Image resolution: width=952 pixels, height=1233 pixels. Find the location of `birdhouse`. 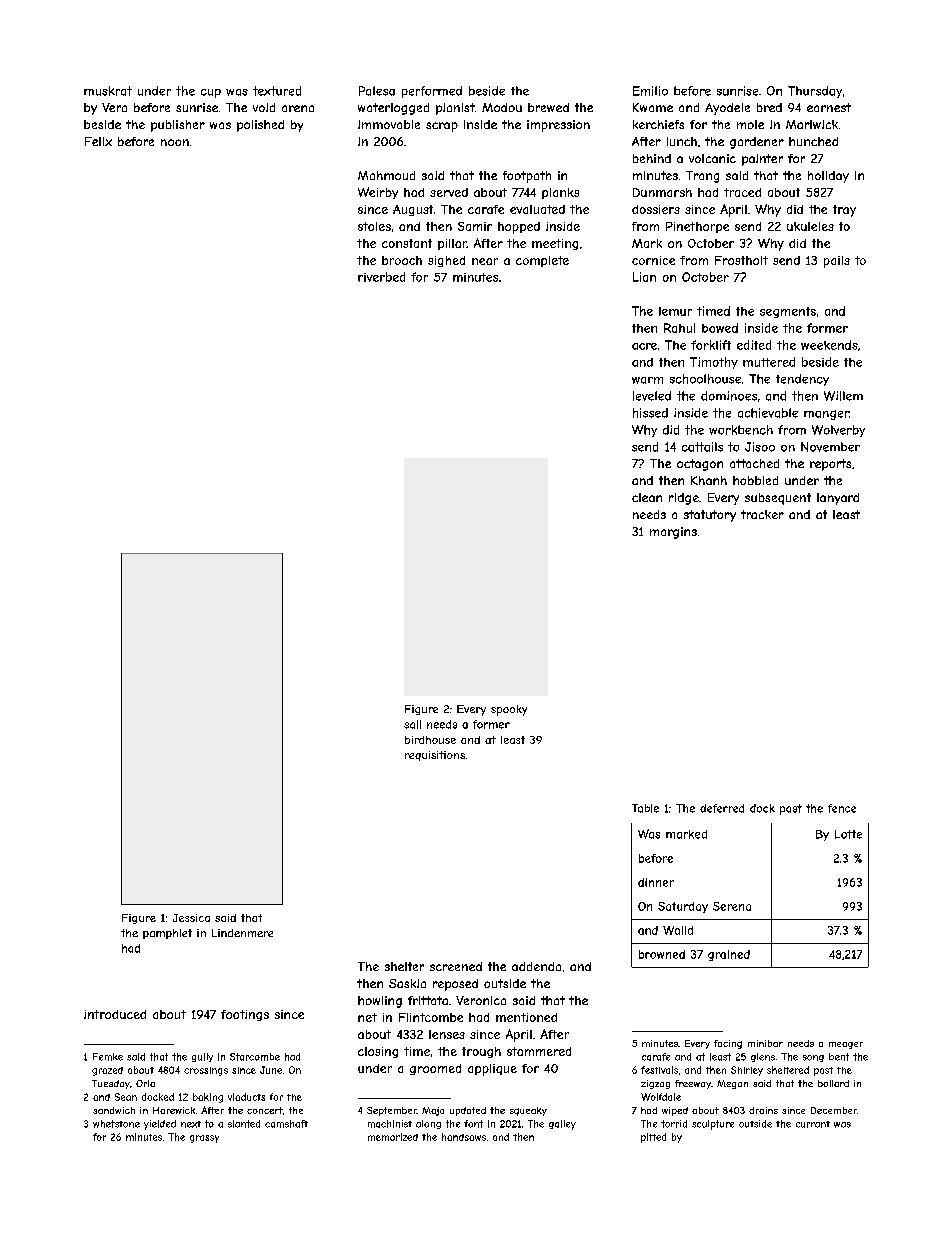

birdhouse is located at coordinates (430, 740).
